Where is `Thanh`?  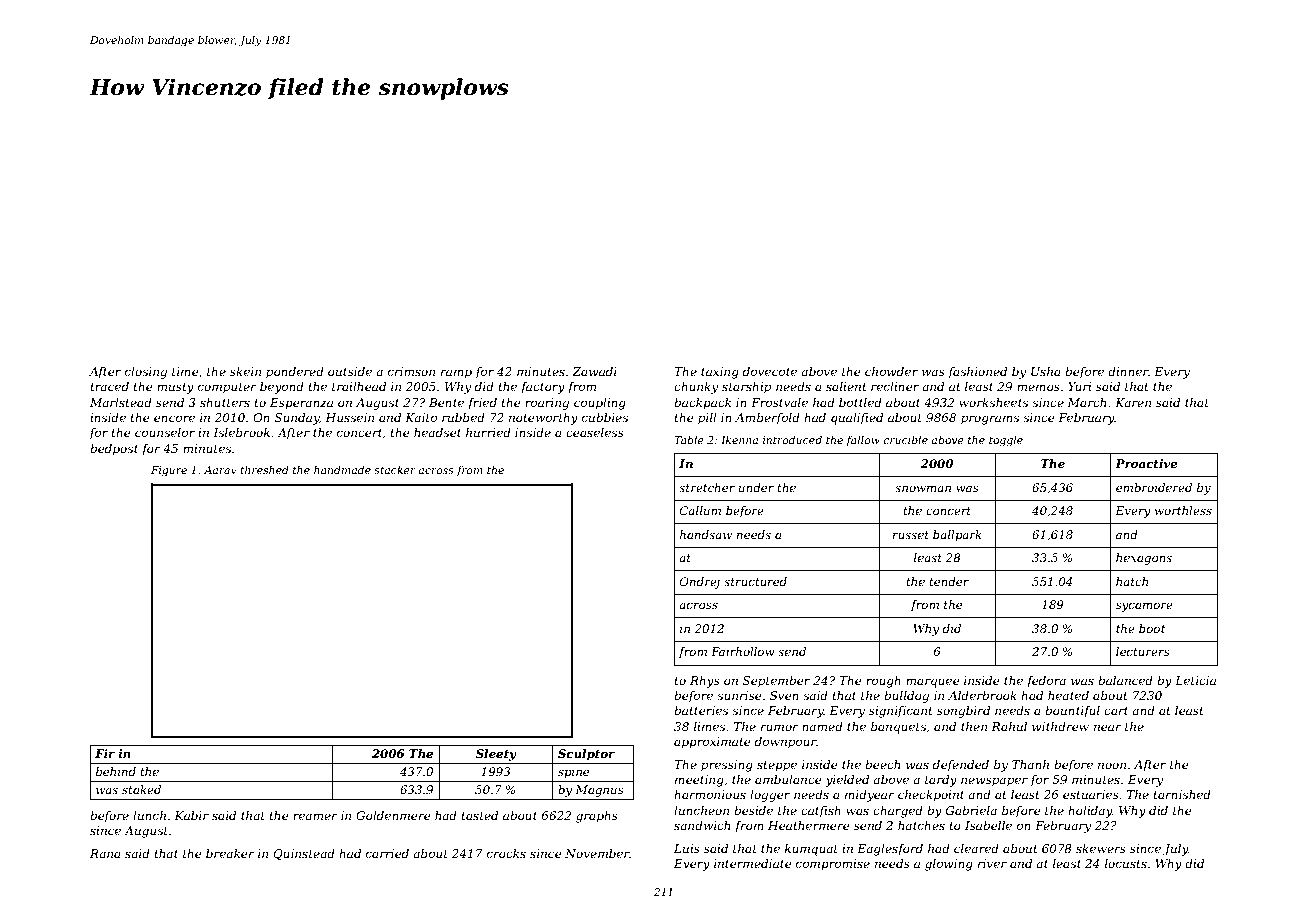 Thanh is located at coordinates (1030, 764).
